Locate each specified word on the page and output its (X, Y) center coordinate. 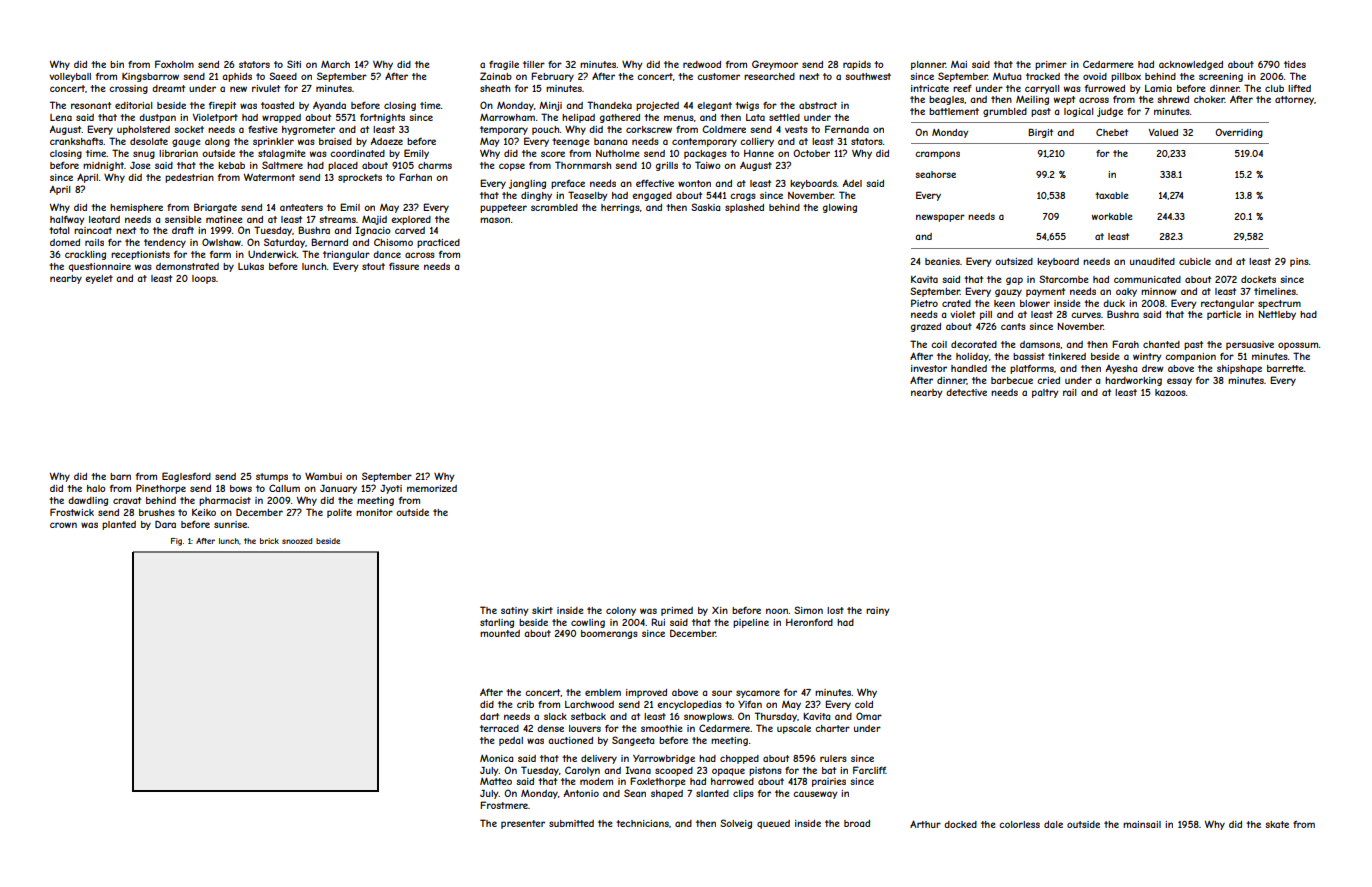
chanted (1161, 344)
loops (204, 279)
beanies (942, 261)
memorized (432, 488)
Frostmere (504, 805)
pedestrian (189, 178)
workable (1112, 216)
